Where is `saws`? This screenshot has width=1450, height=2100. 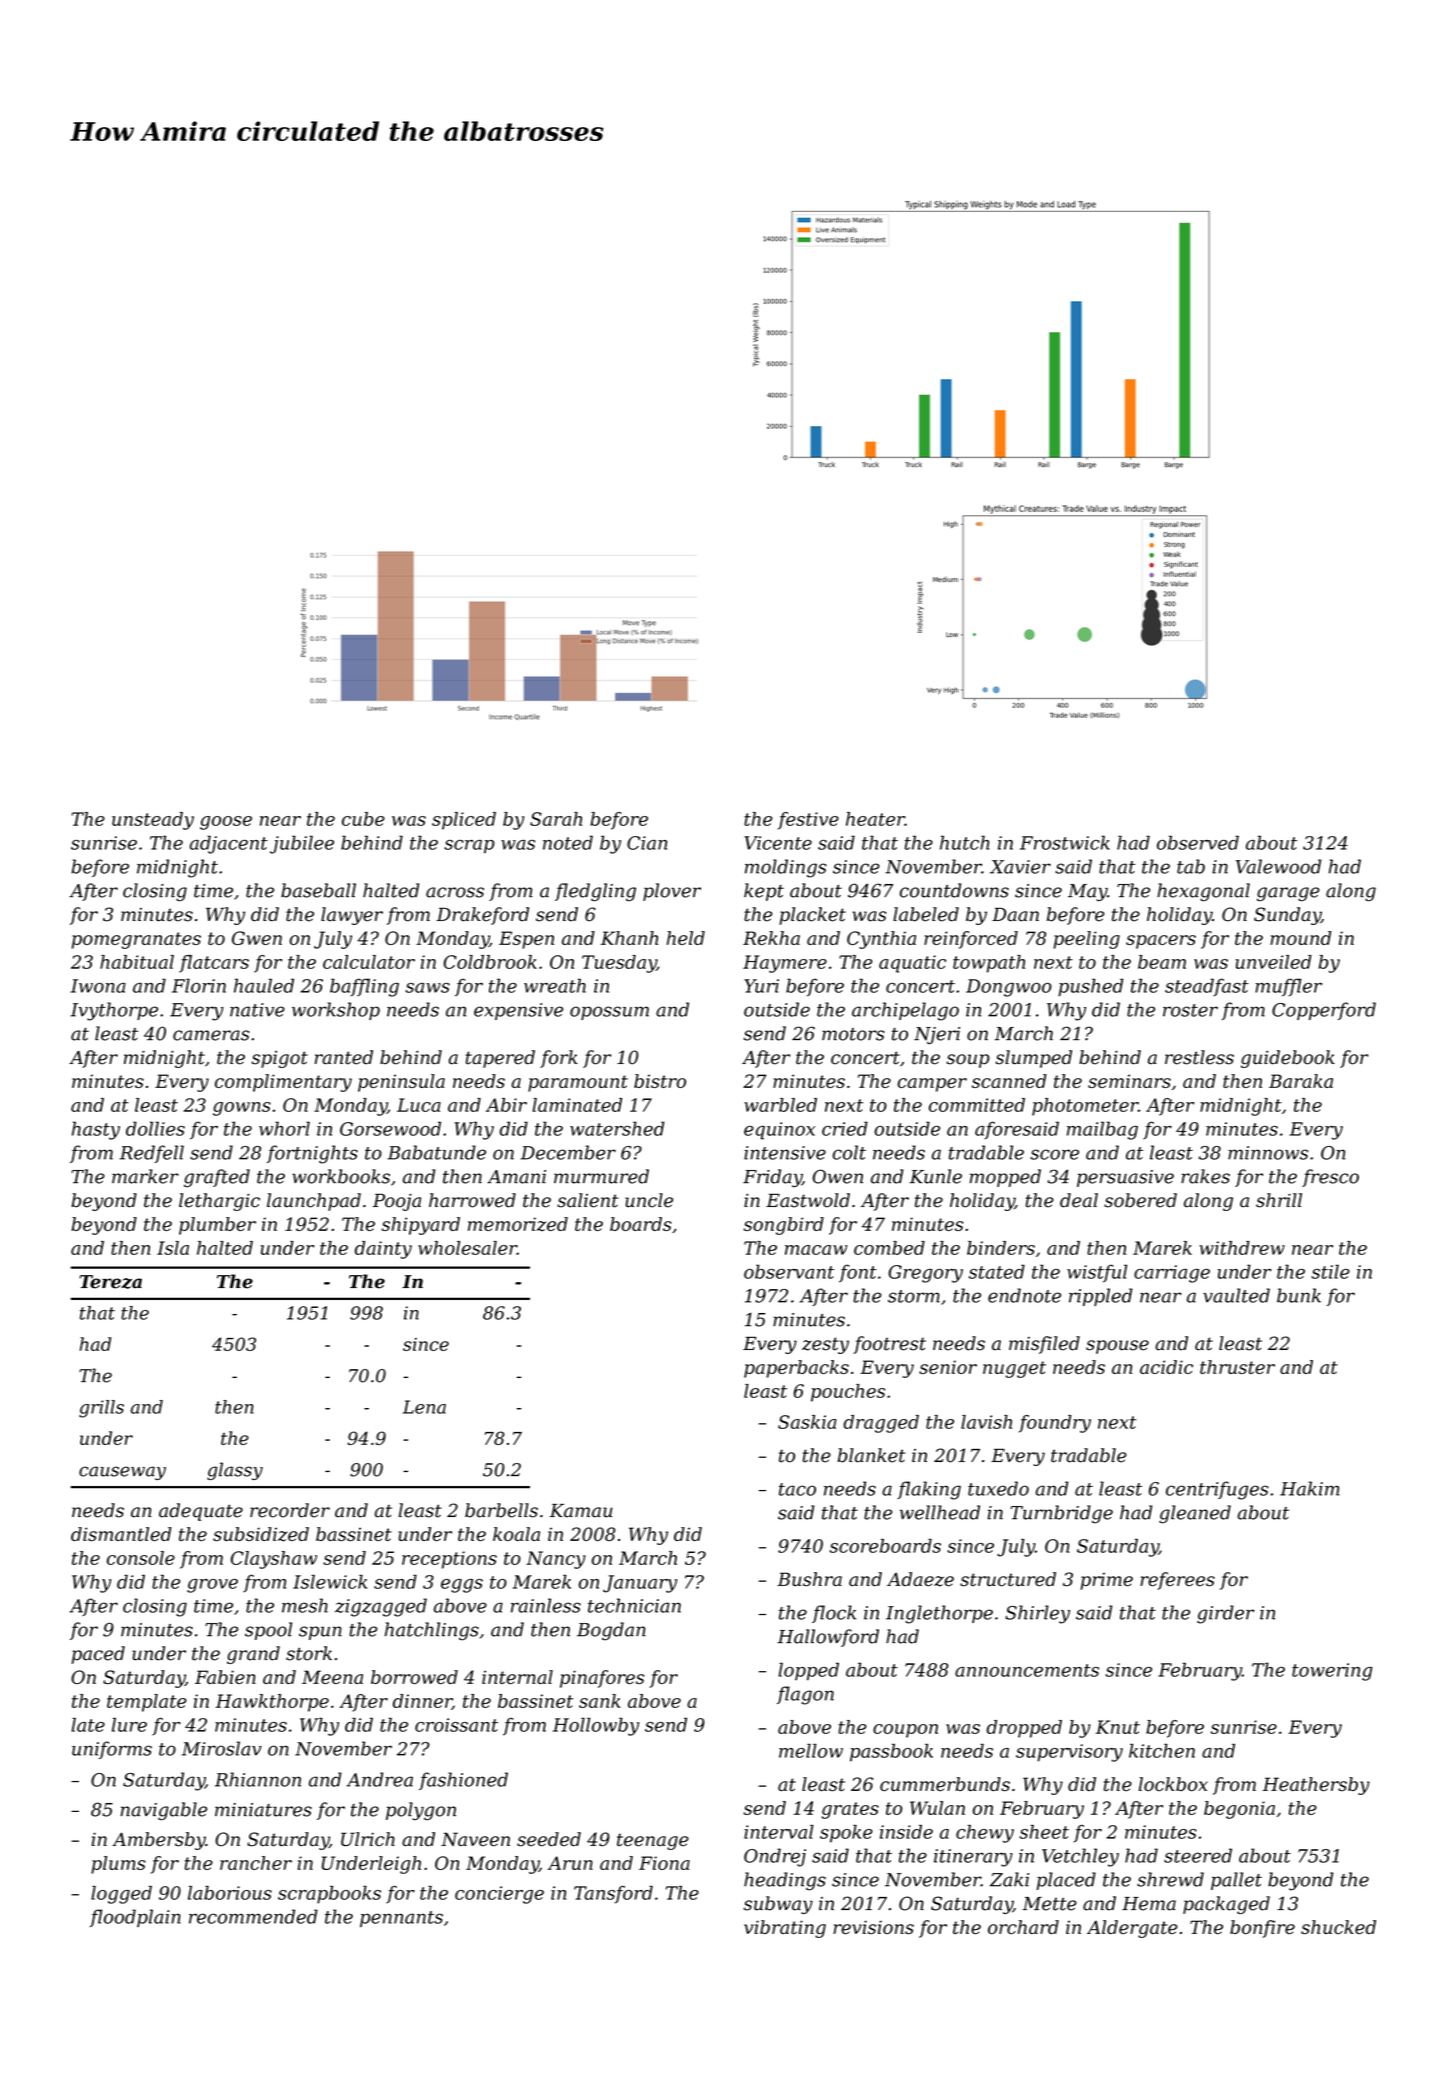
saws is located at coordinates (427, 988).
